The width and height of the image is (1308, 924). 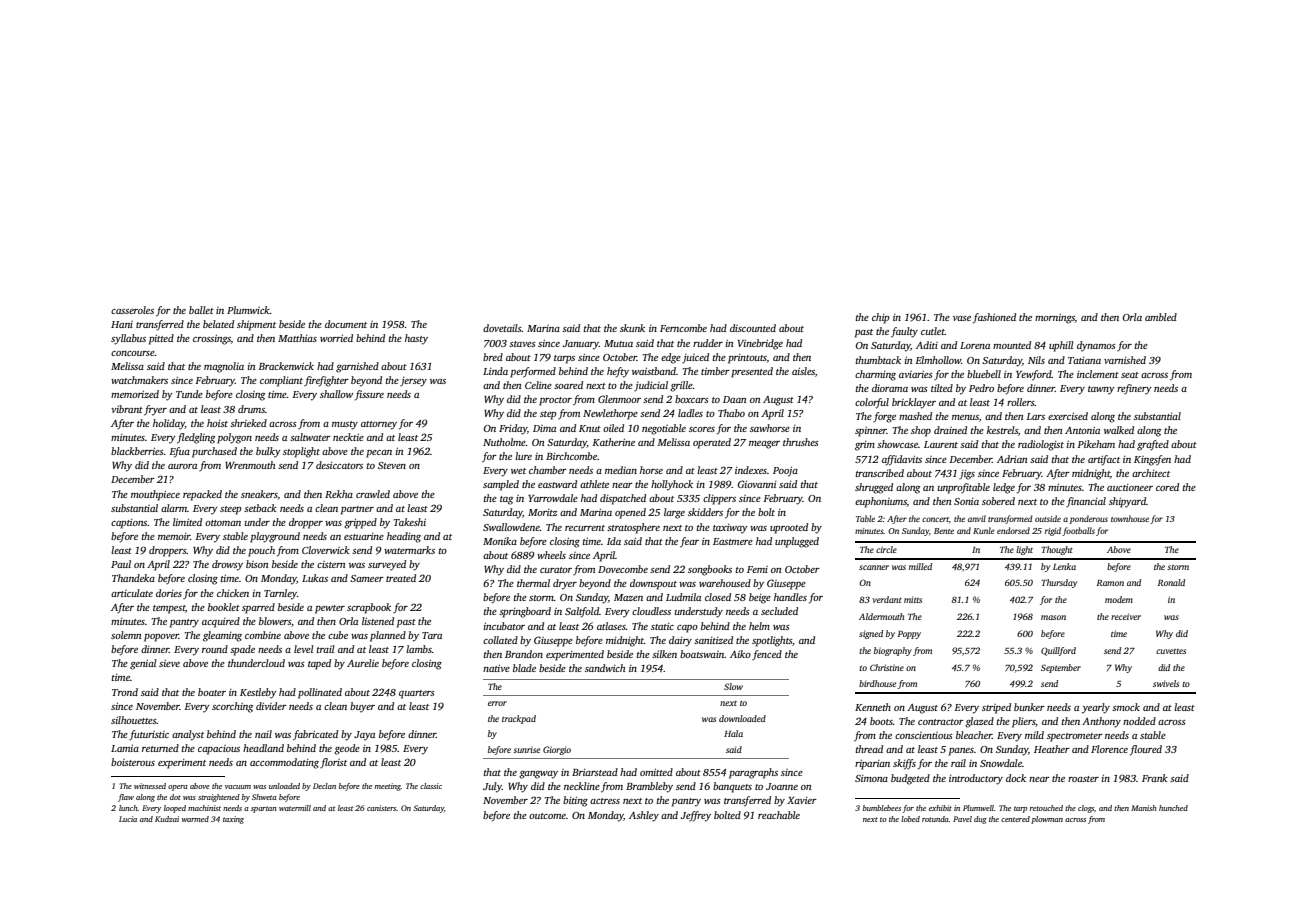 I want to click on watchmakers, so click(x=139, y=380).
